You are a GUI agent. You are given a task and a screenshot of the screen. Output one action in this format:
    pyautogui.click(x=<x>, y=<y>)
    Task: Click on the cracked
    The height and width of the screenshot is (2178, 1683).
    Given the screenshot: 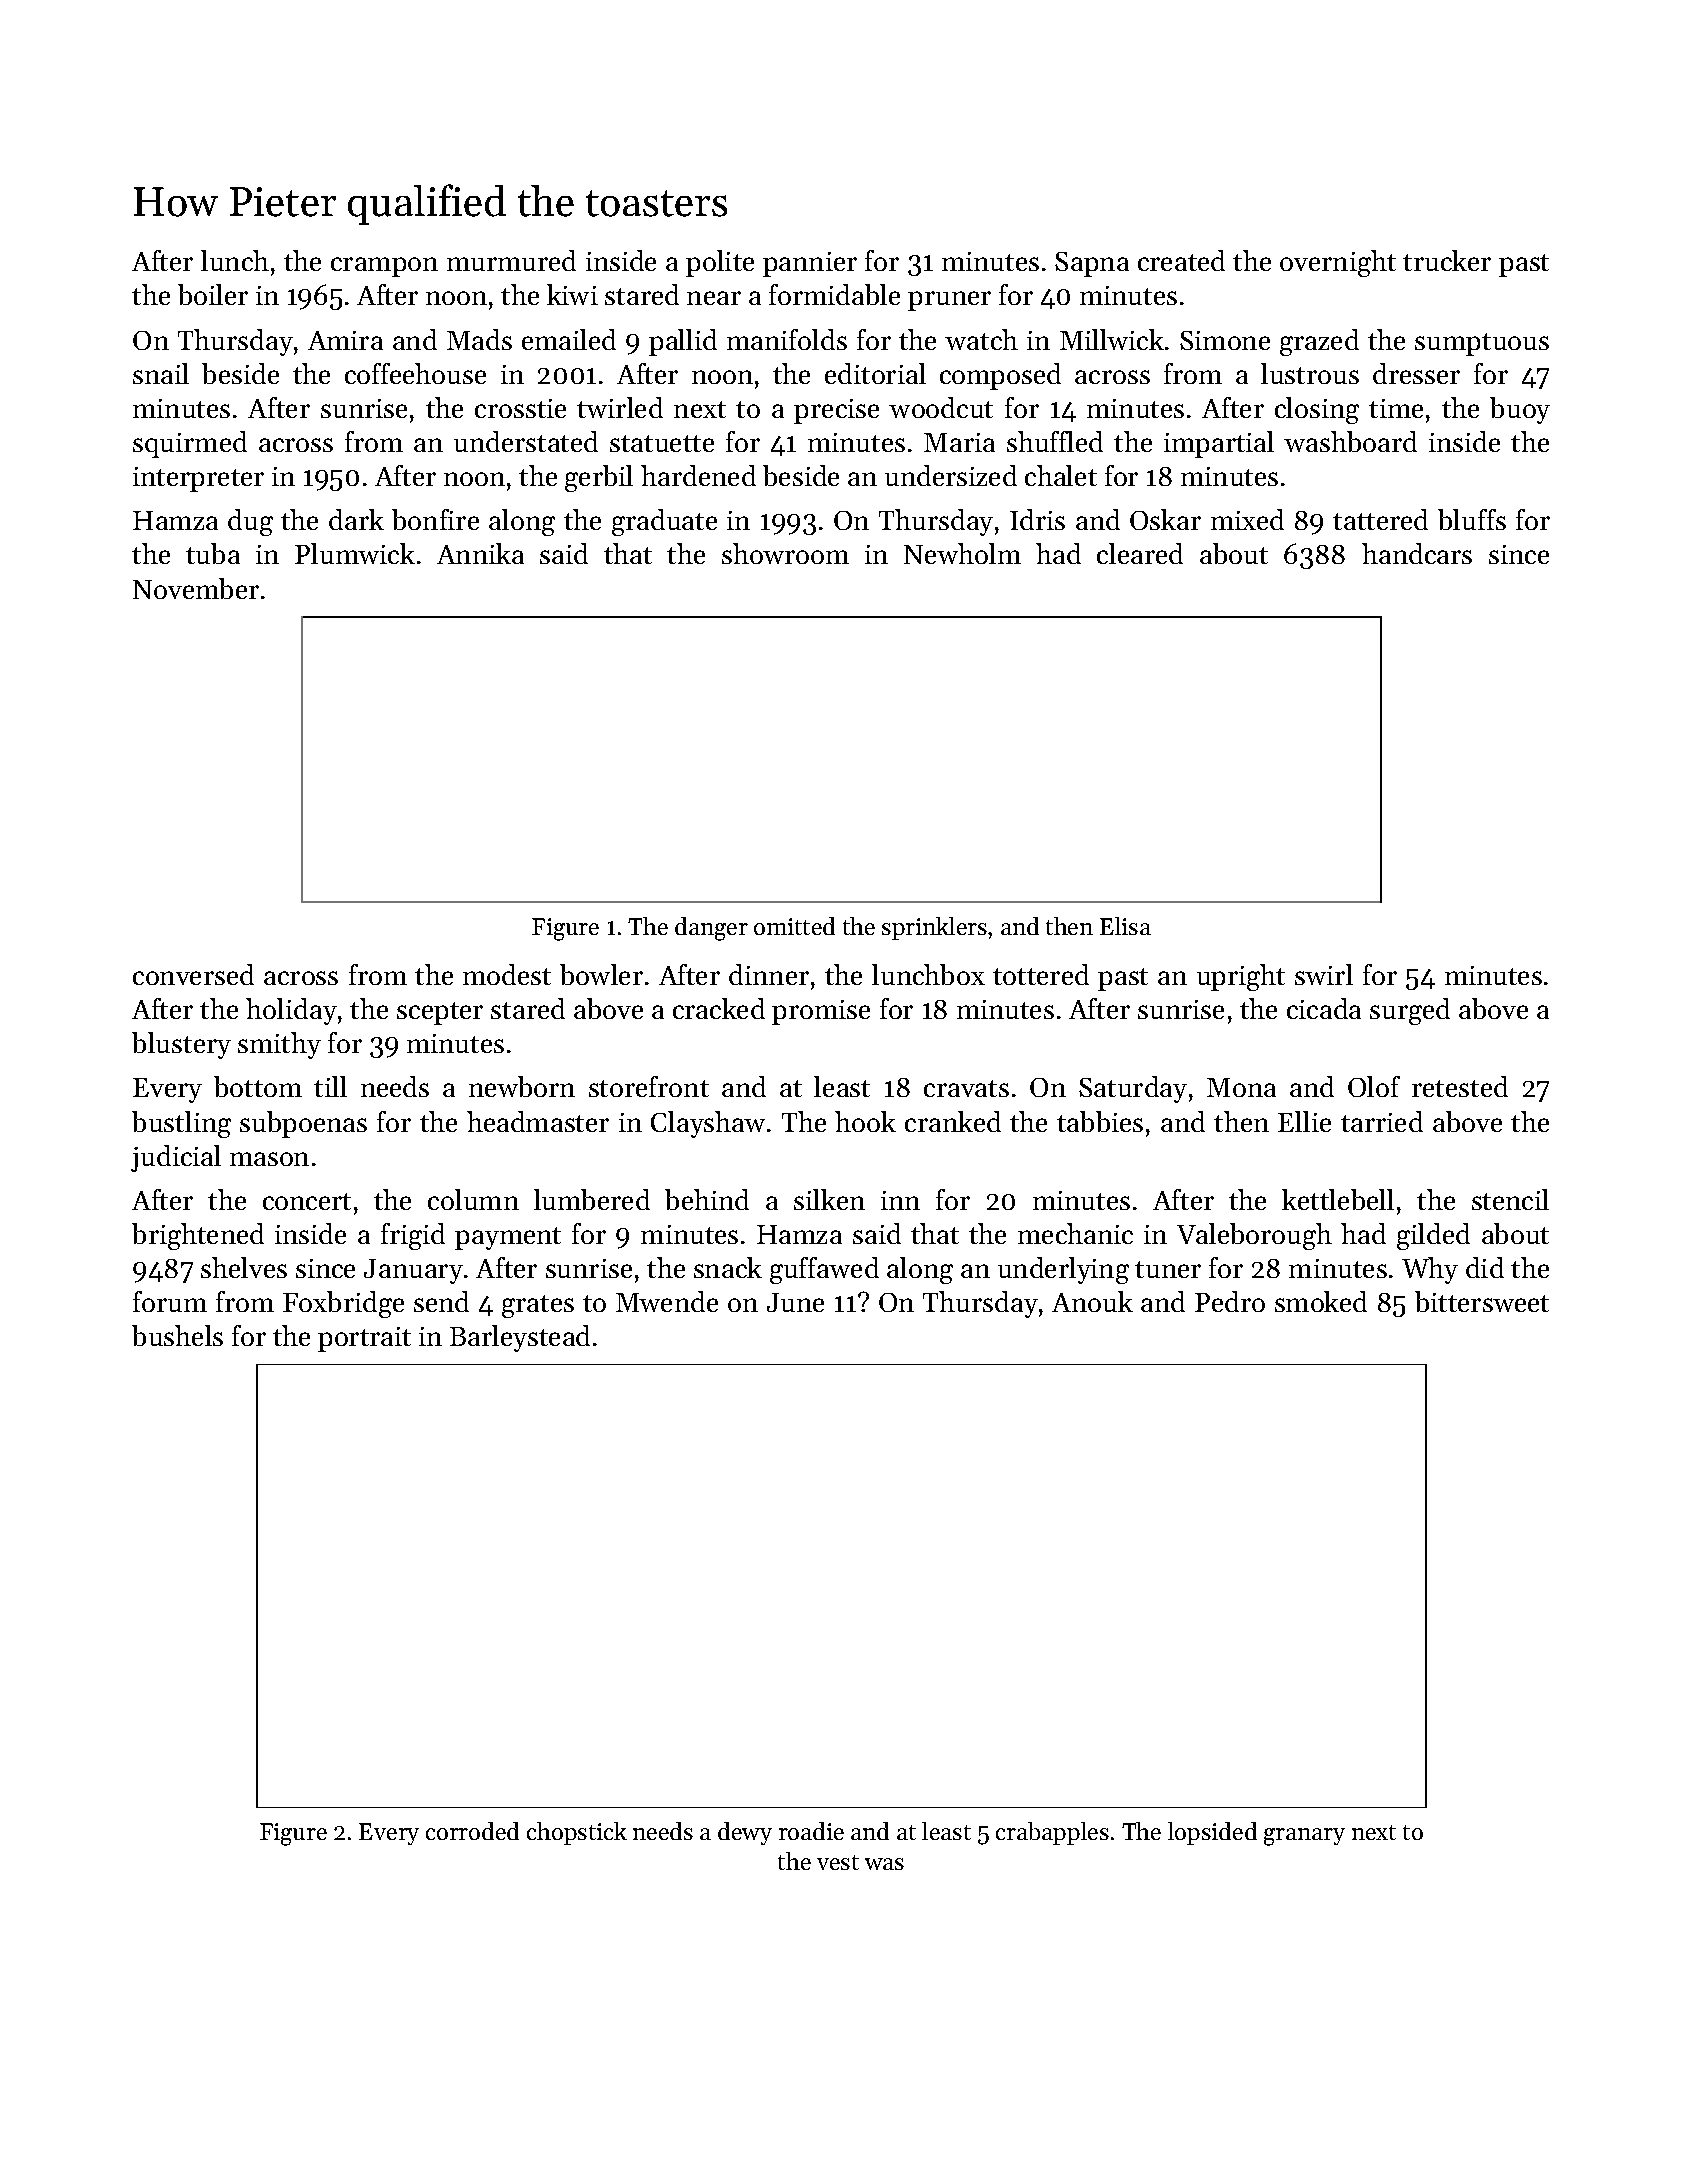 What is the action you would take?
    pyautogui.click(x=719, y=1008)
